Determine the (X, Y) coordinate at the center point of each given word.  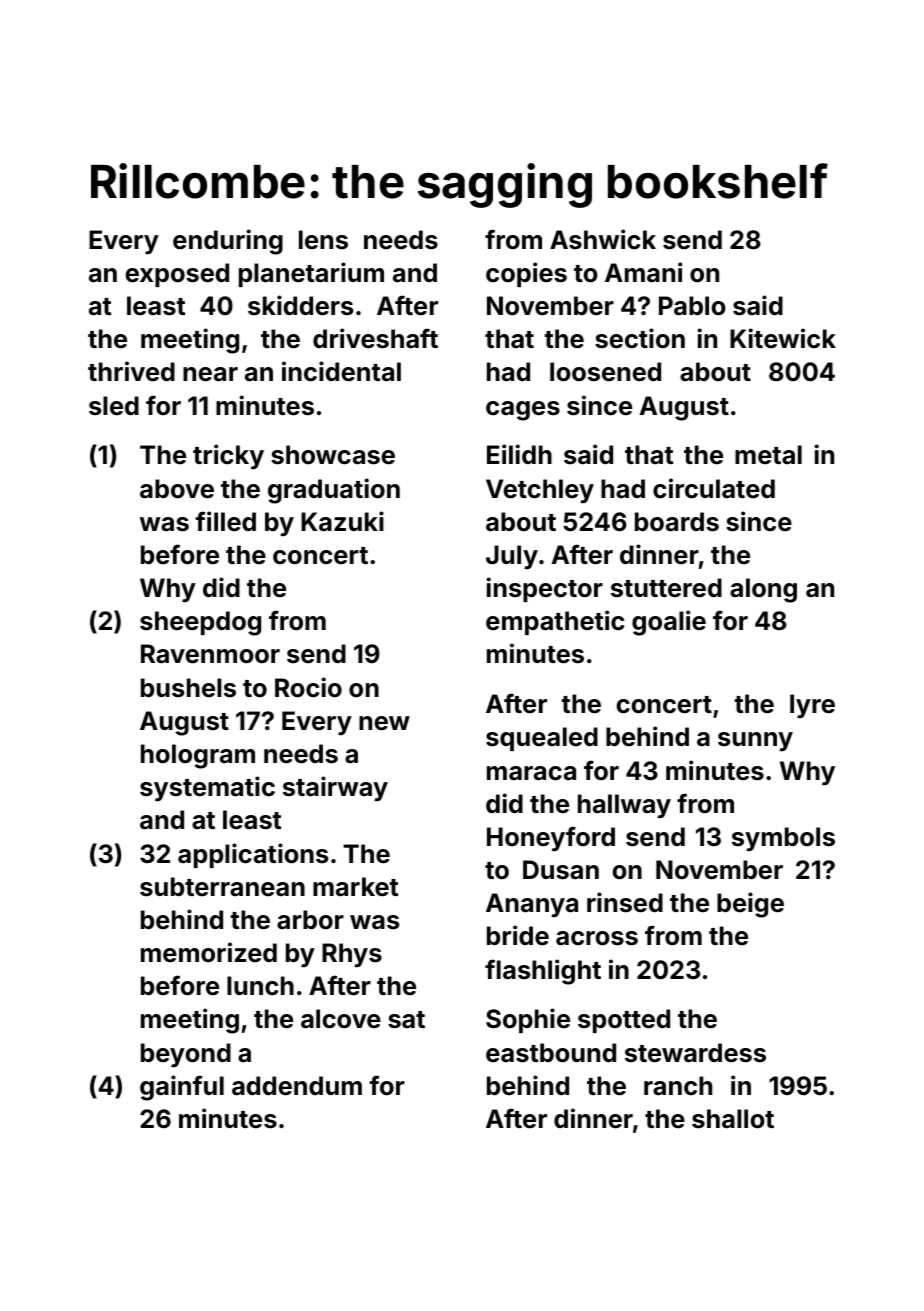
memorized (209, 952)
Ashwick (603, 239)
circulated (714, 488)
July (512, 557)
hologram (198, 756)
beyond (186, 1055)
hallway (624, 806)
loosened (605, 372)
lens (323, 240)
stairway (335, 789)
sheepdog (200, 623)
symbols (783, 839)
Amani (643, 272)
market (355, 887)
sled (114, 406)
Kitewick (783, 338)
